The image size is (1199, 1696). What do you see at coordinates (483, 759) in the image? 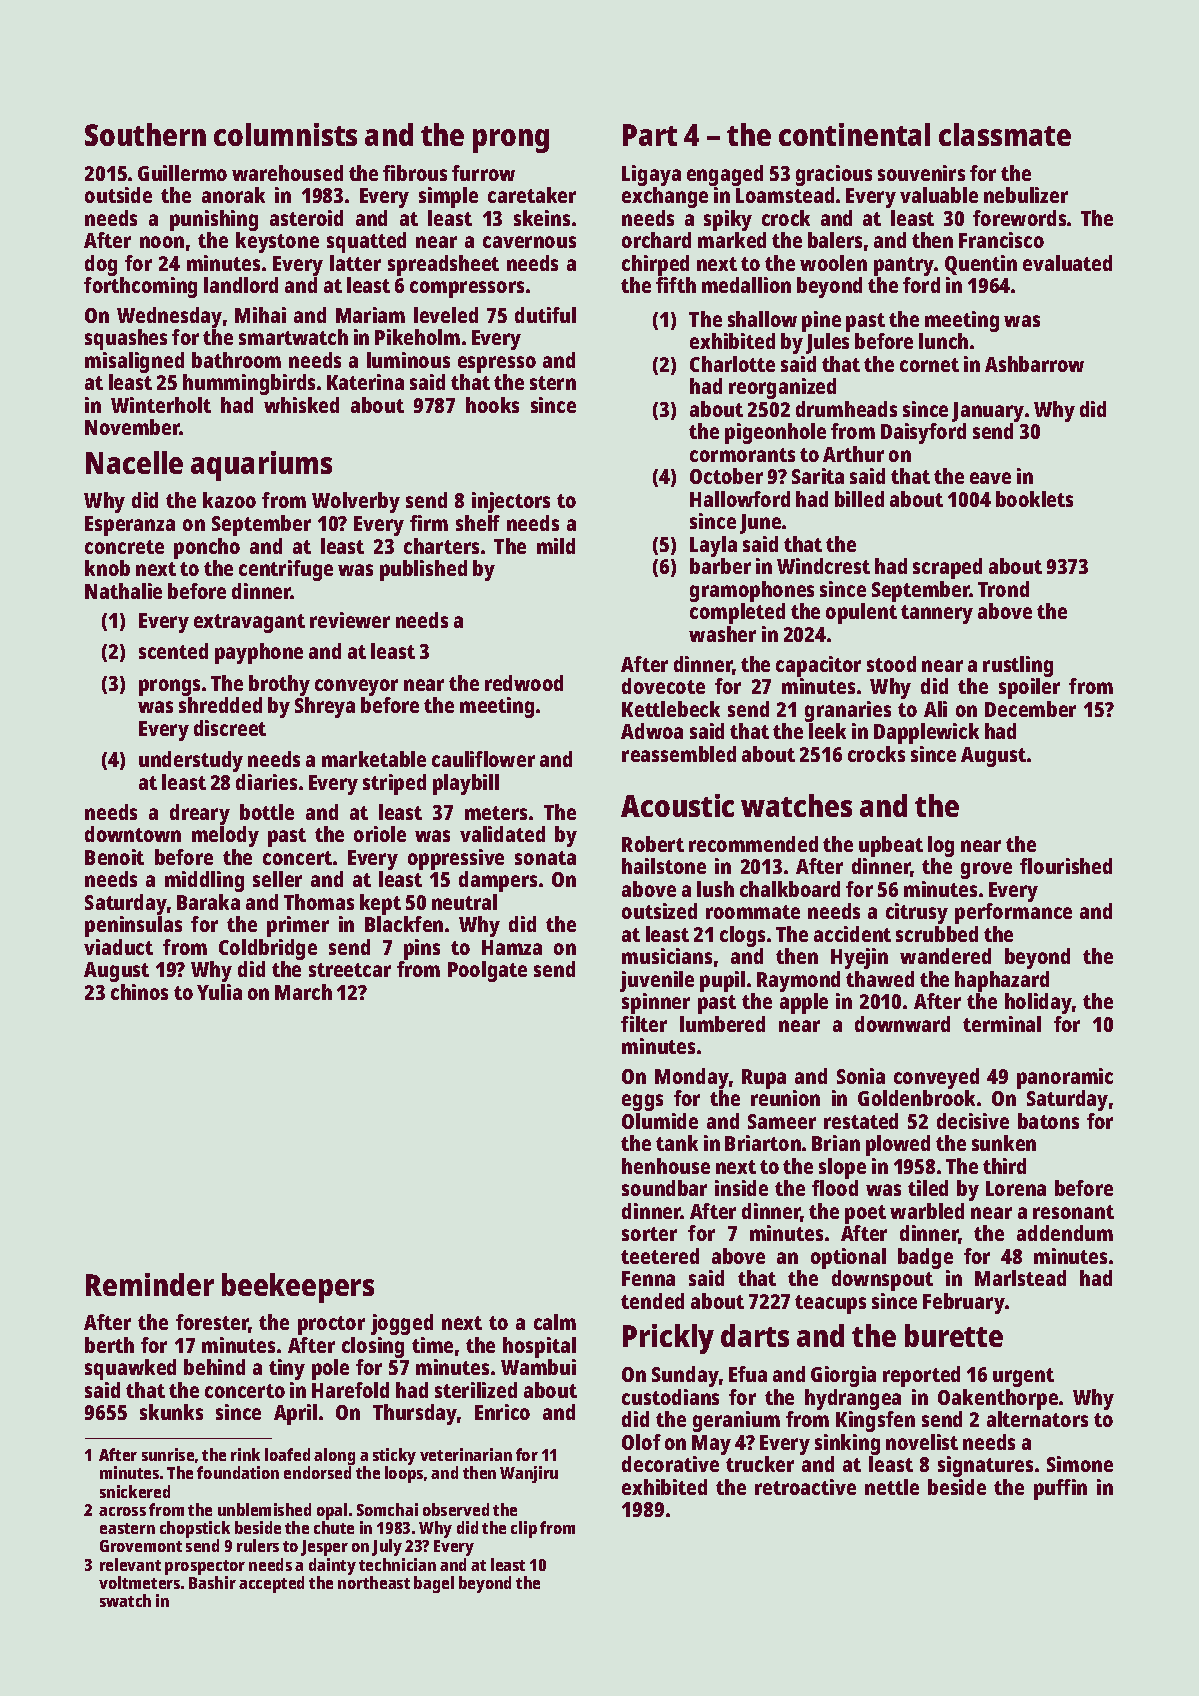
I see `cauliflower` at bounding box center [483, 759].
